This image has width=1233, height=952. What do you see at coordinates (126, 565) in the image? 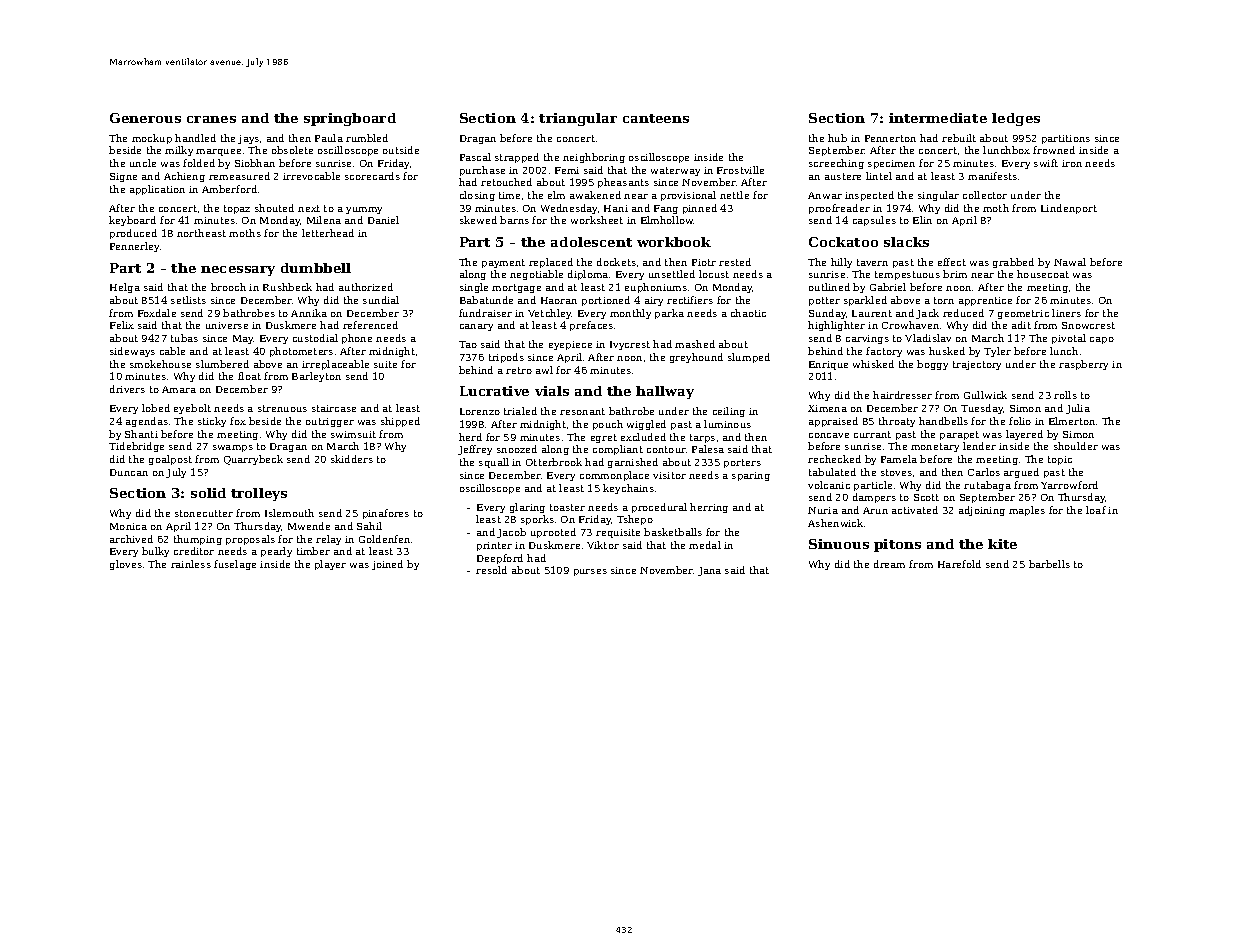
I see `gloves` at bounding box center [126, 565].
